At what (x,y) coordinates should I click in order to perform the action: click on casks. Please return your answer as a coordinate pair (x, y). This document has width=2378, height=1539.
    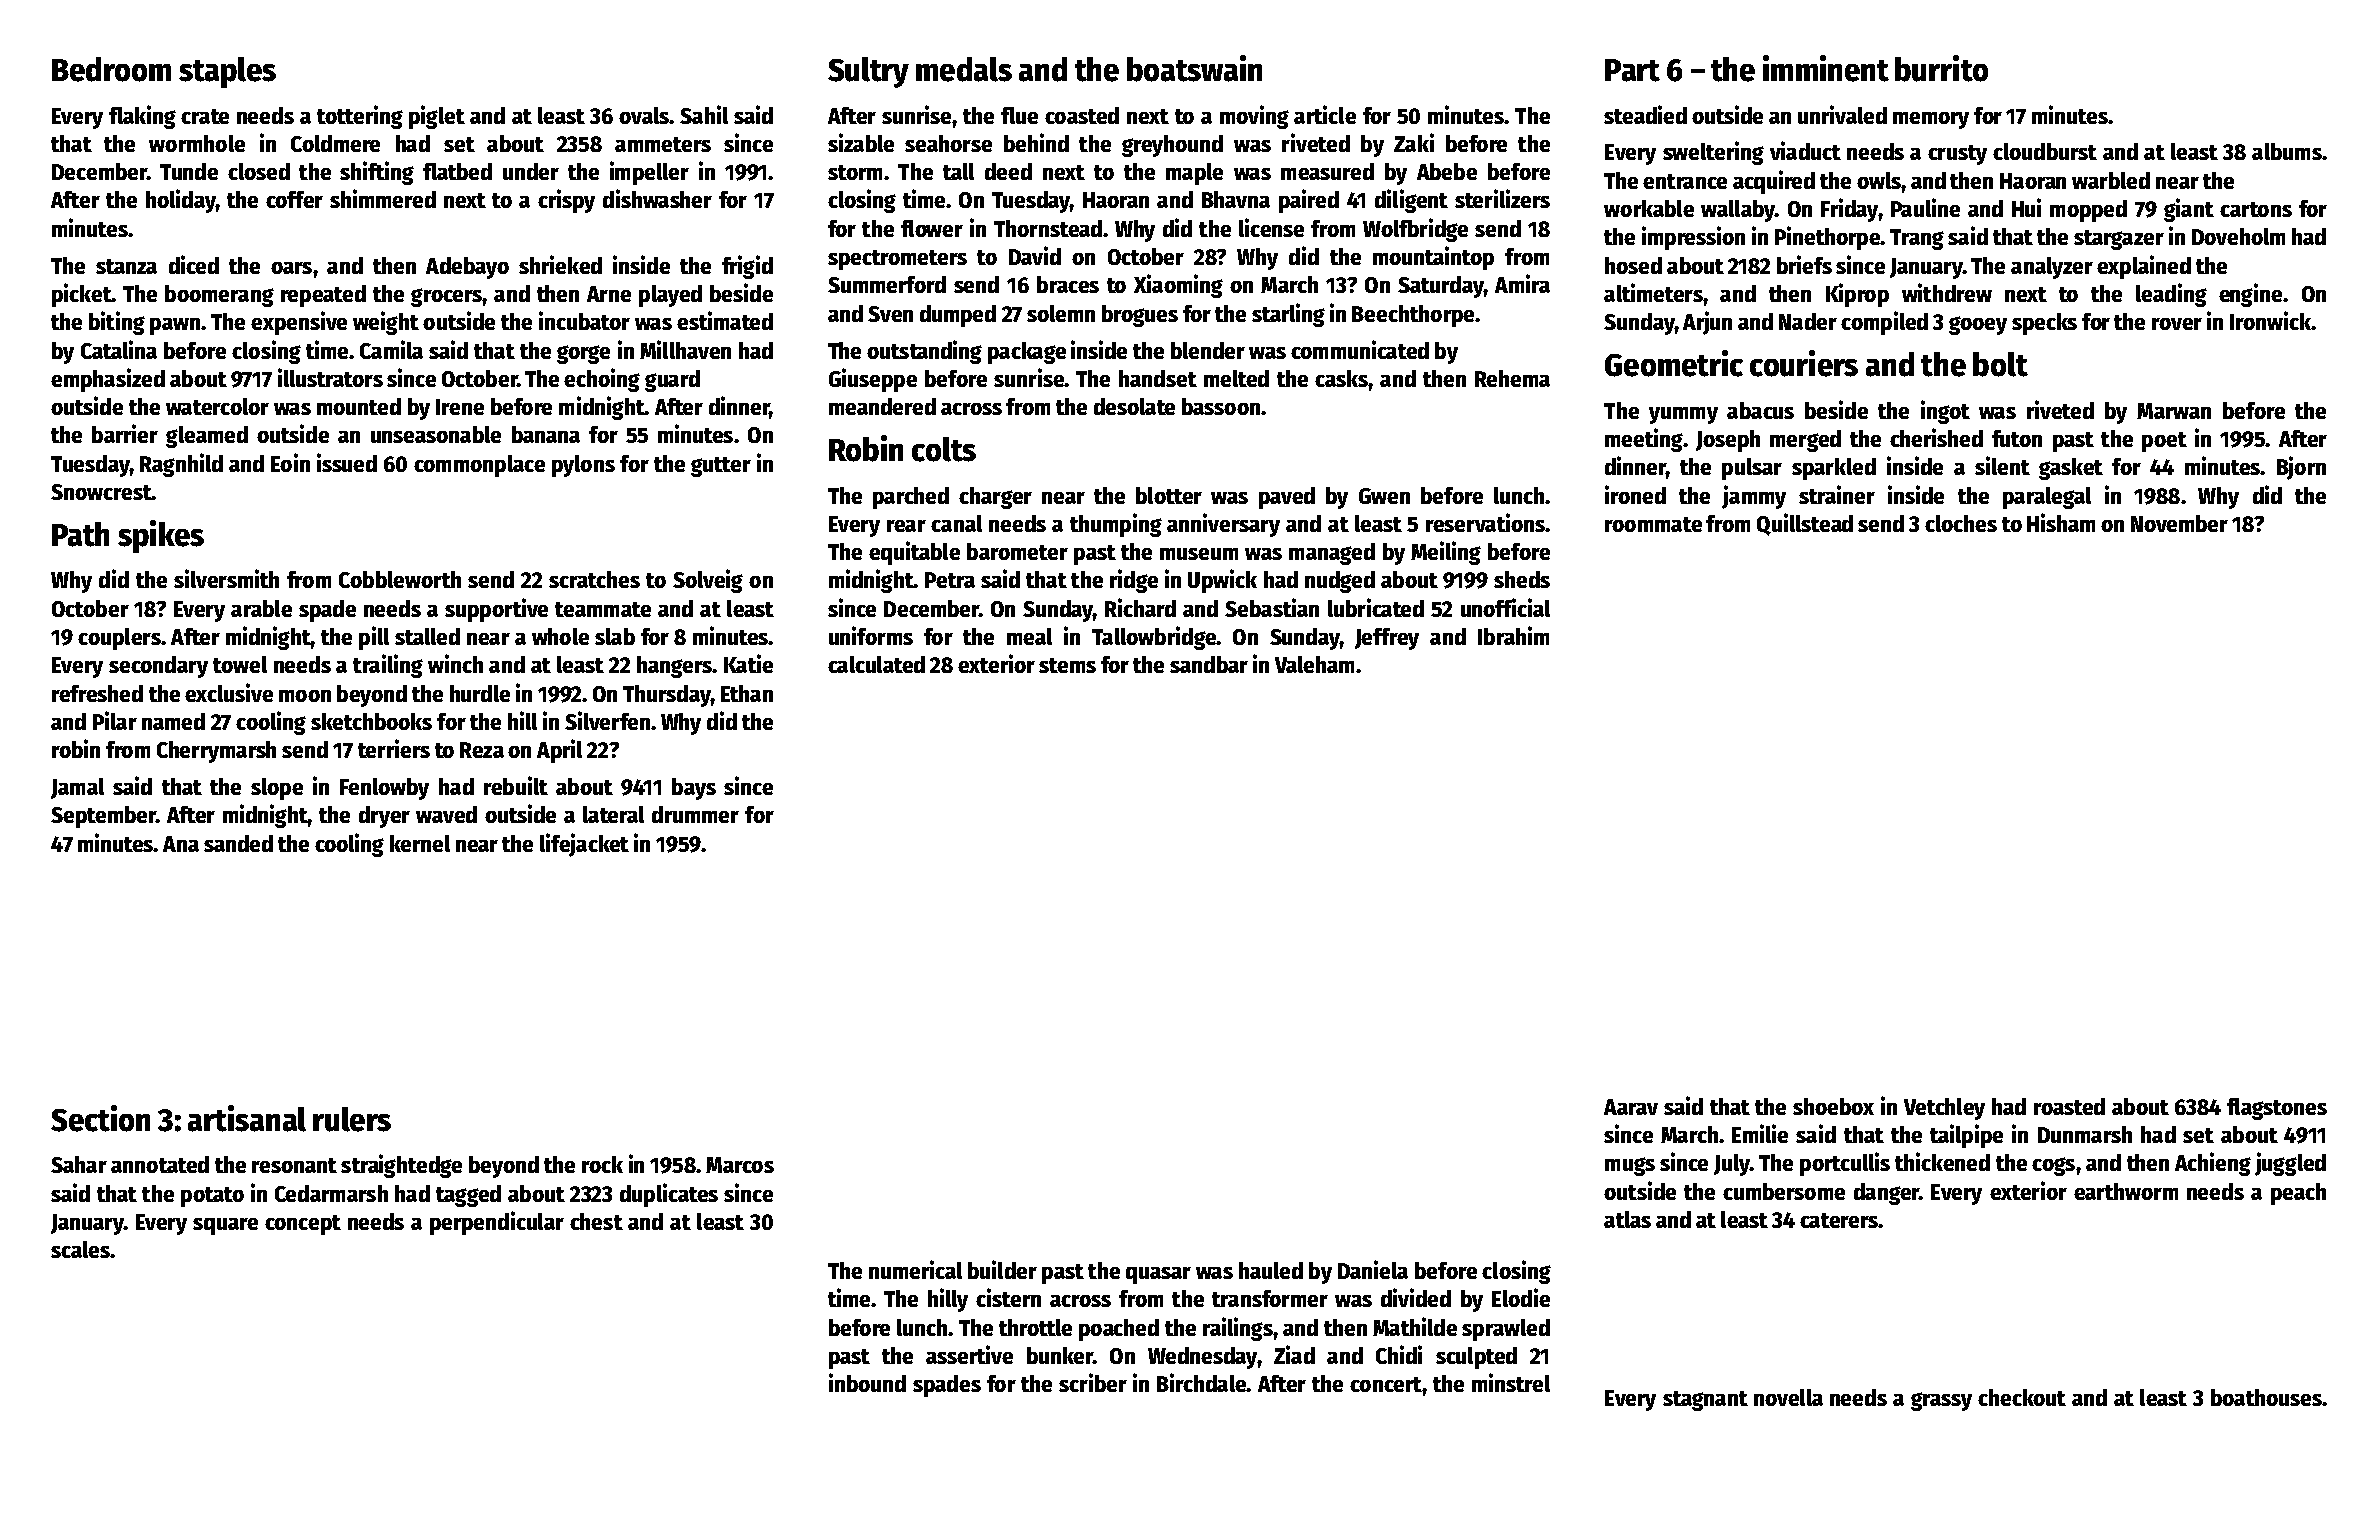
    Looking at the image, I should click on (1341, 378).
